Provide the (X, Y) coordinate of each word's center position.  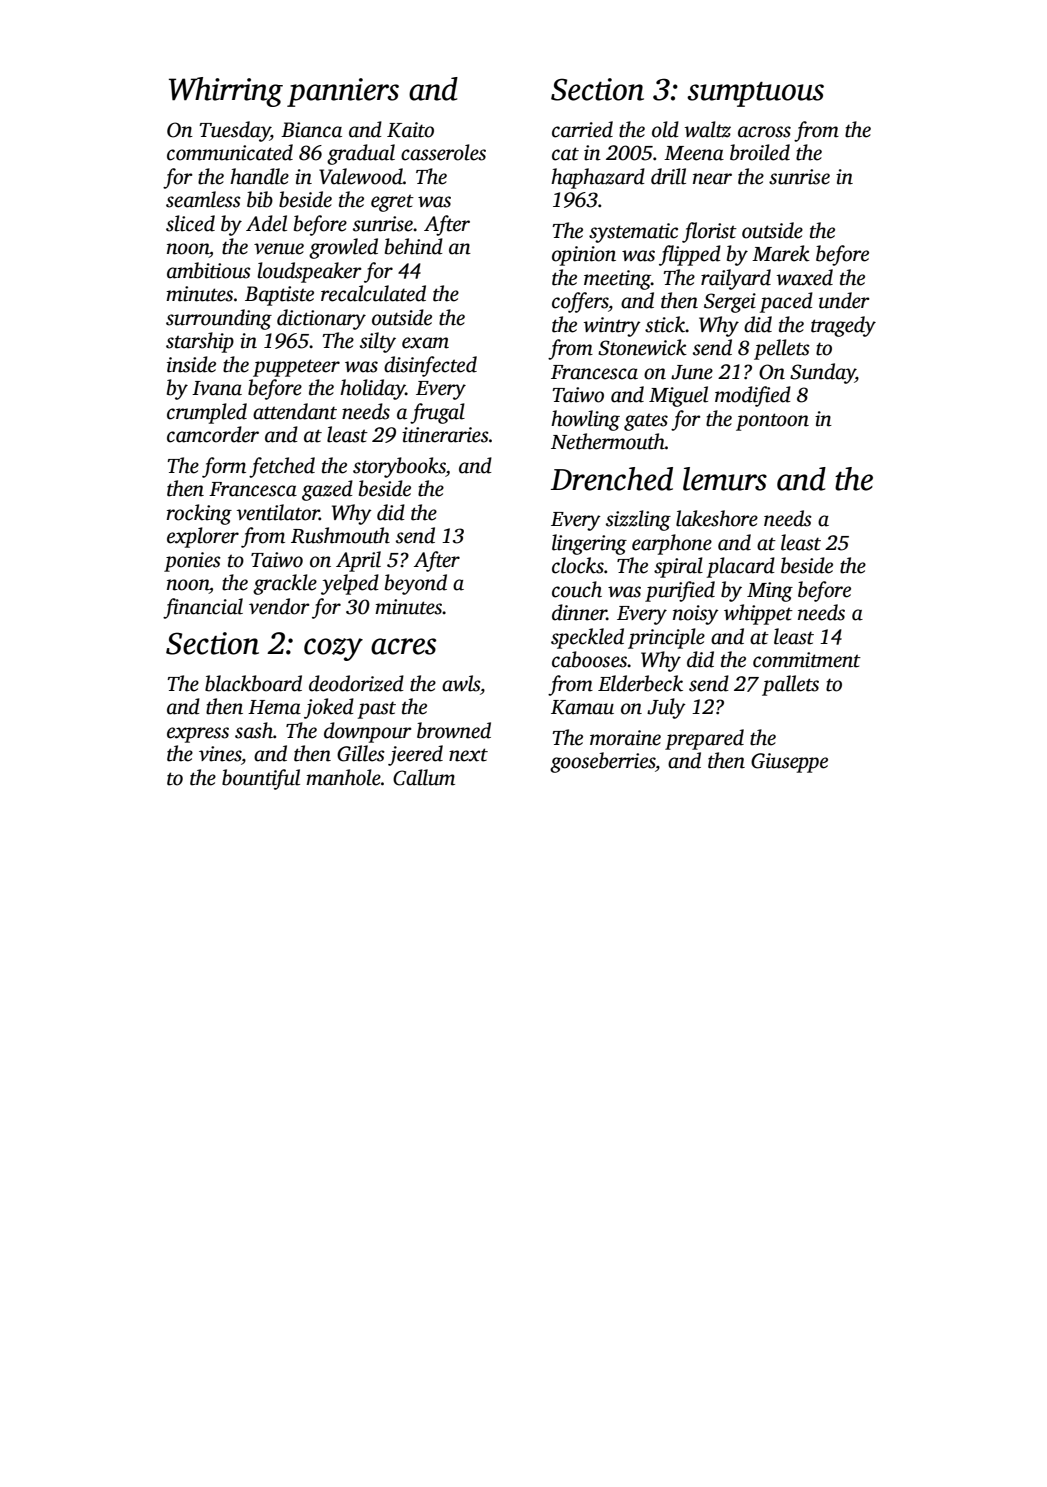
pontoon (772, 422)
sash (254, 730)
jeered (415, 755)
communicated (230, 152)
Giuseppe (789, 763)
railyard (736, 279)
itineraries (445, 435)
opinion (584, 256)
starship (200, 342)
